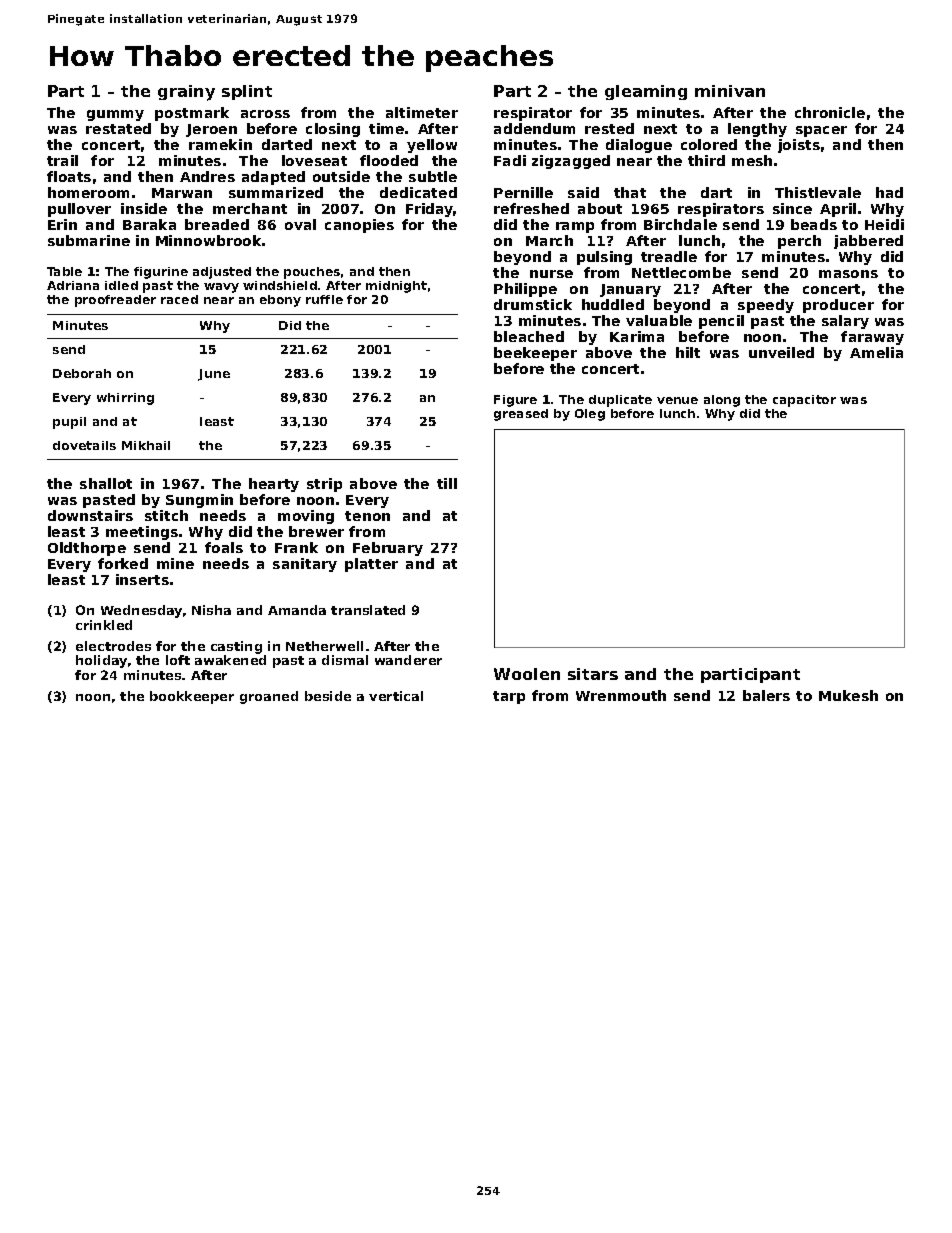 Image resolution: width=952 pixels, height=1233 pixels. I want to click on groaned, so click(269, 697).
